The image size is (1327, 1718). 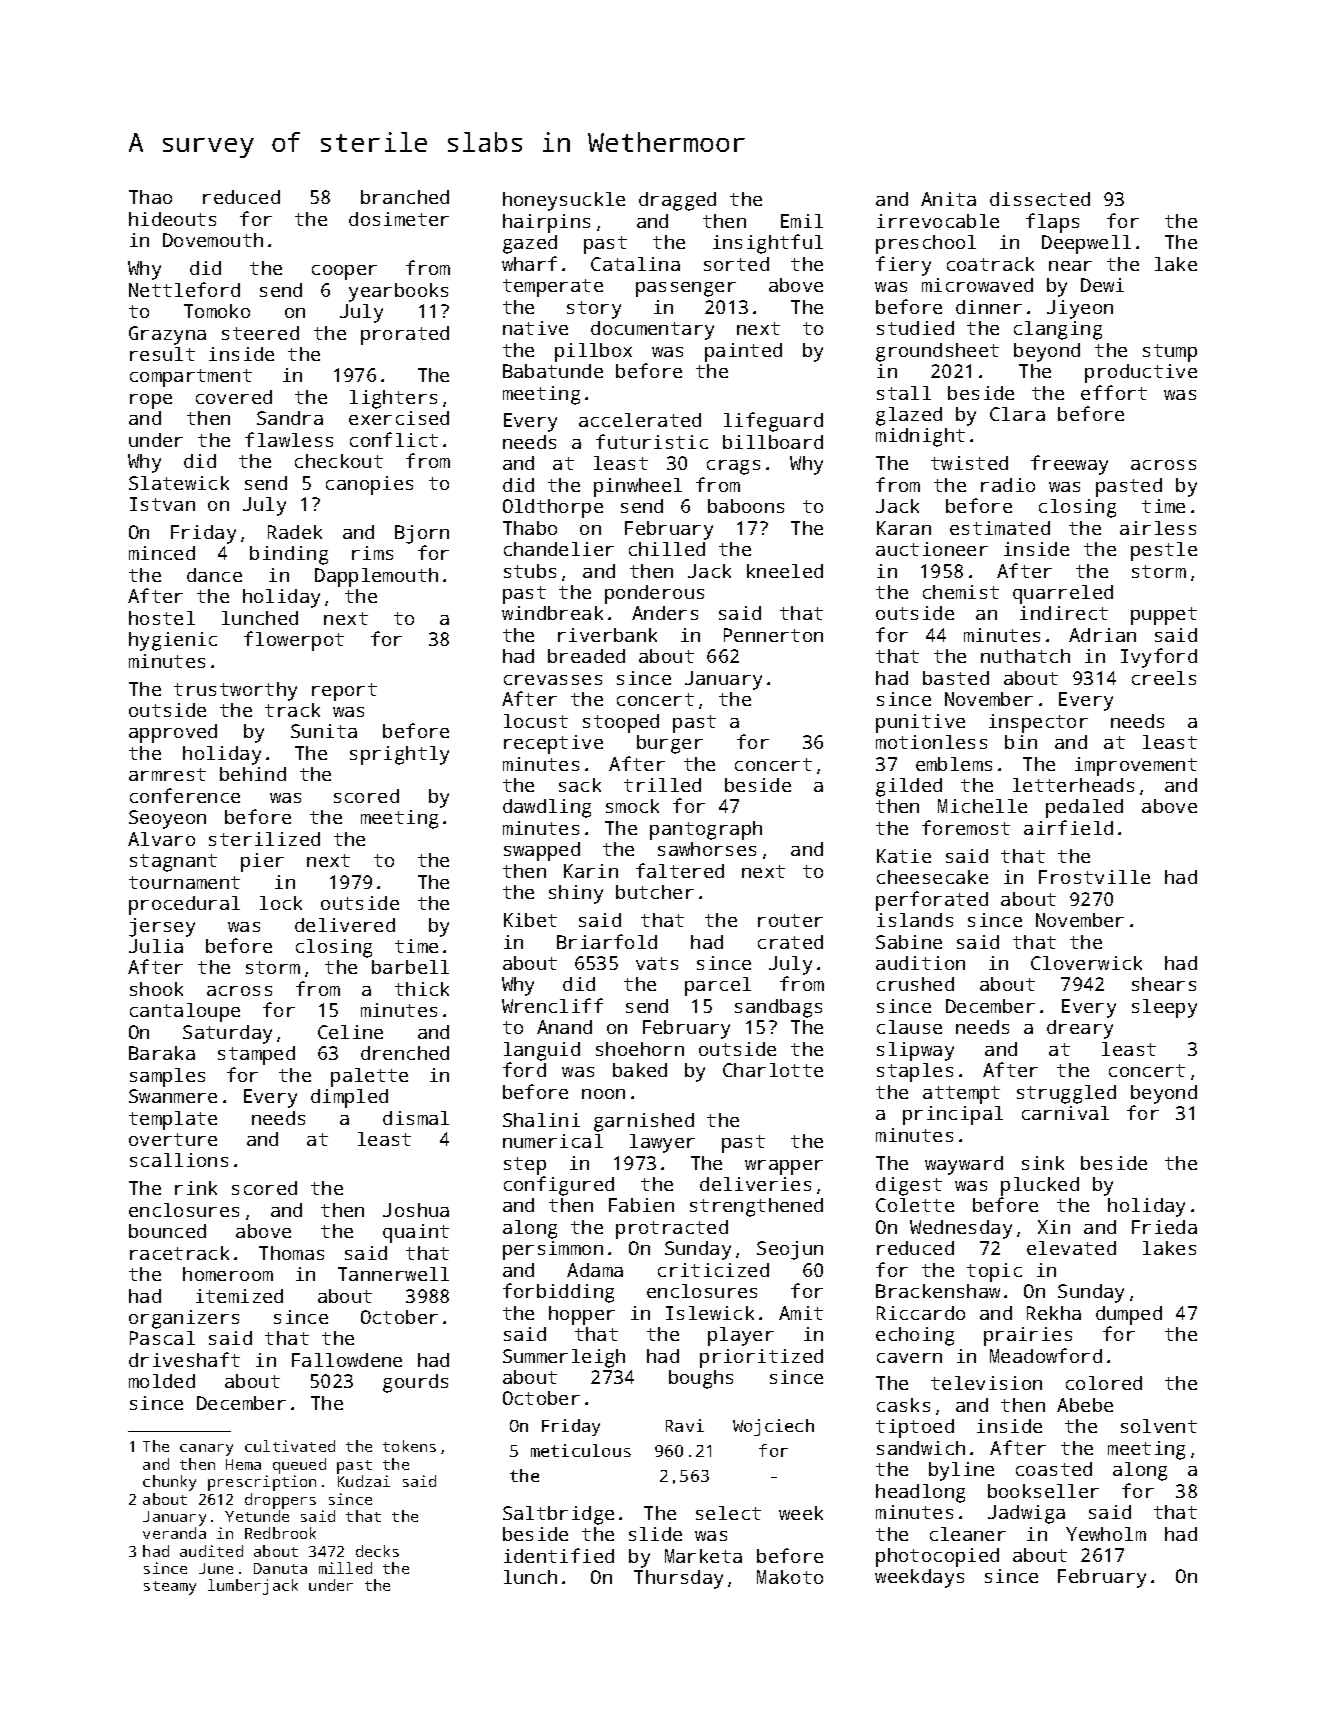 What do you see at coordinates (1080, 1029) in the screenshot?
I see `dreary` at bounding box center [1080, 1029].
